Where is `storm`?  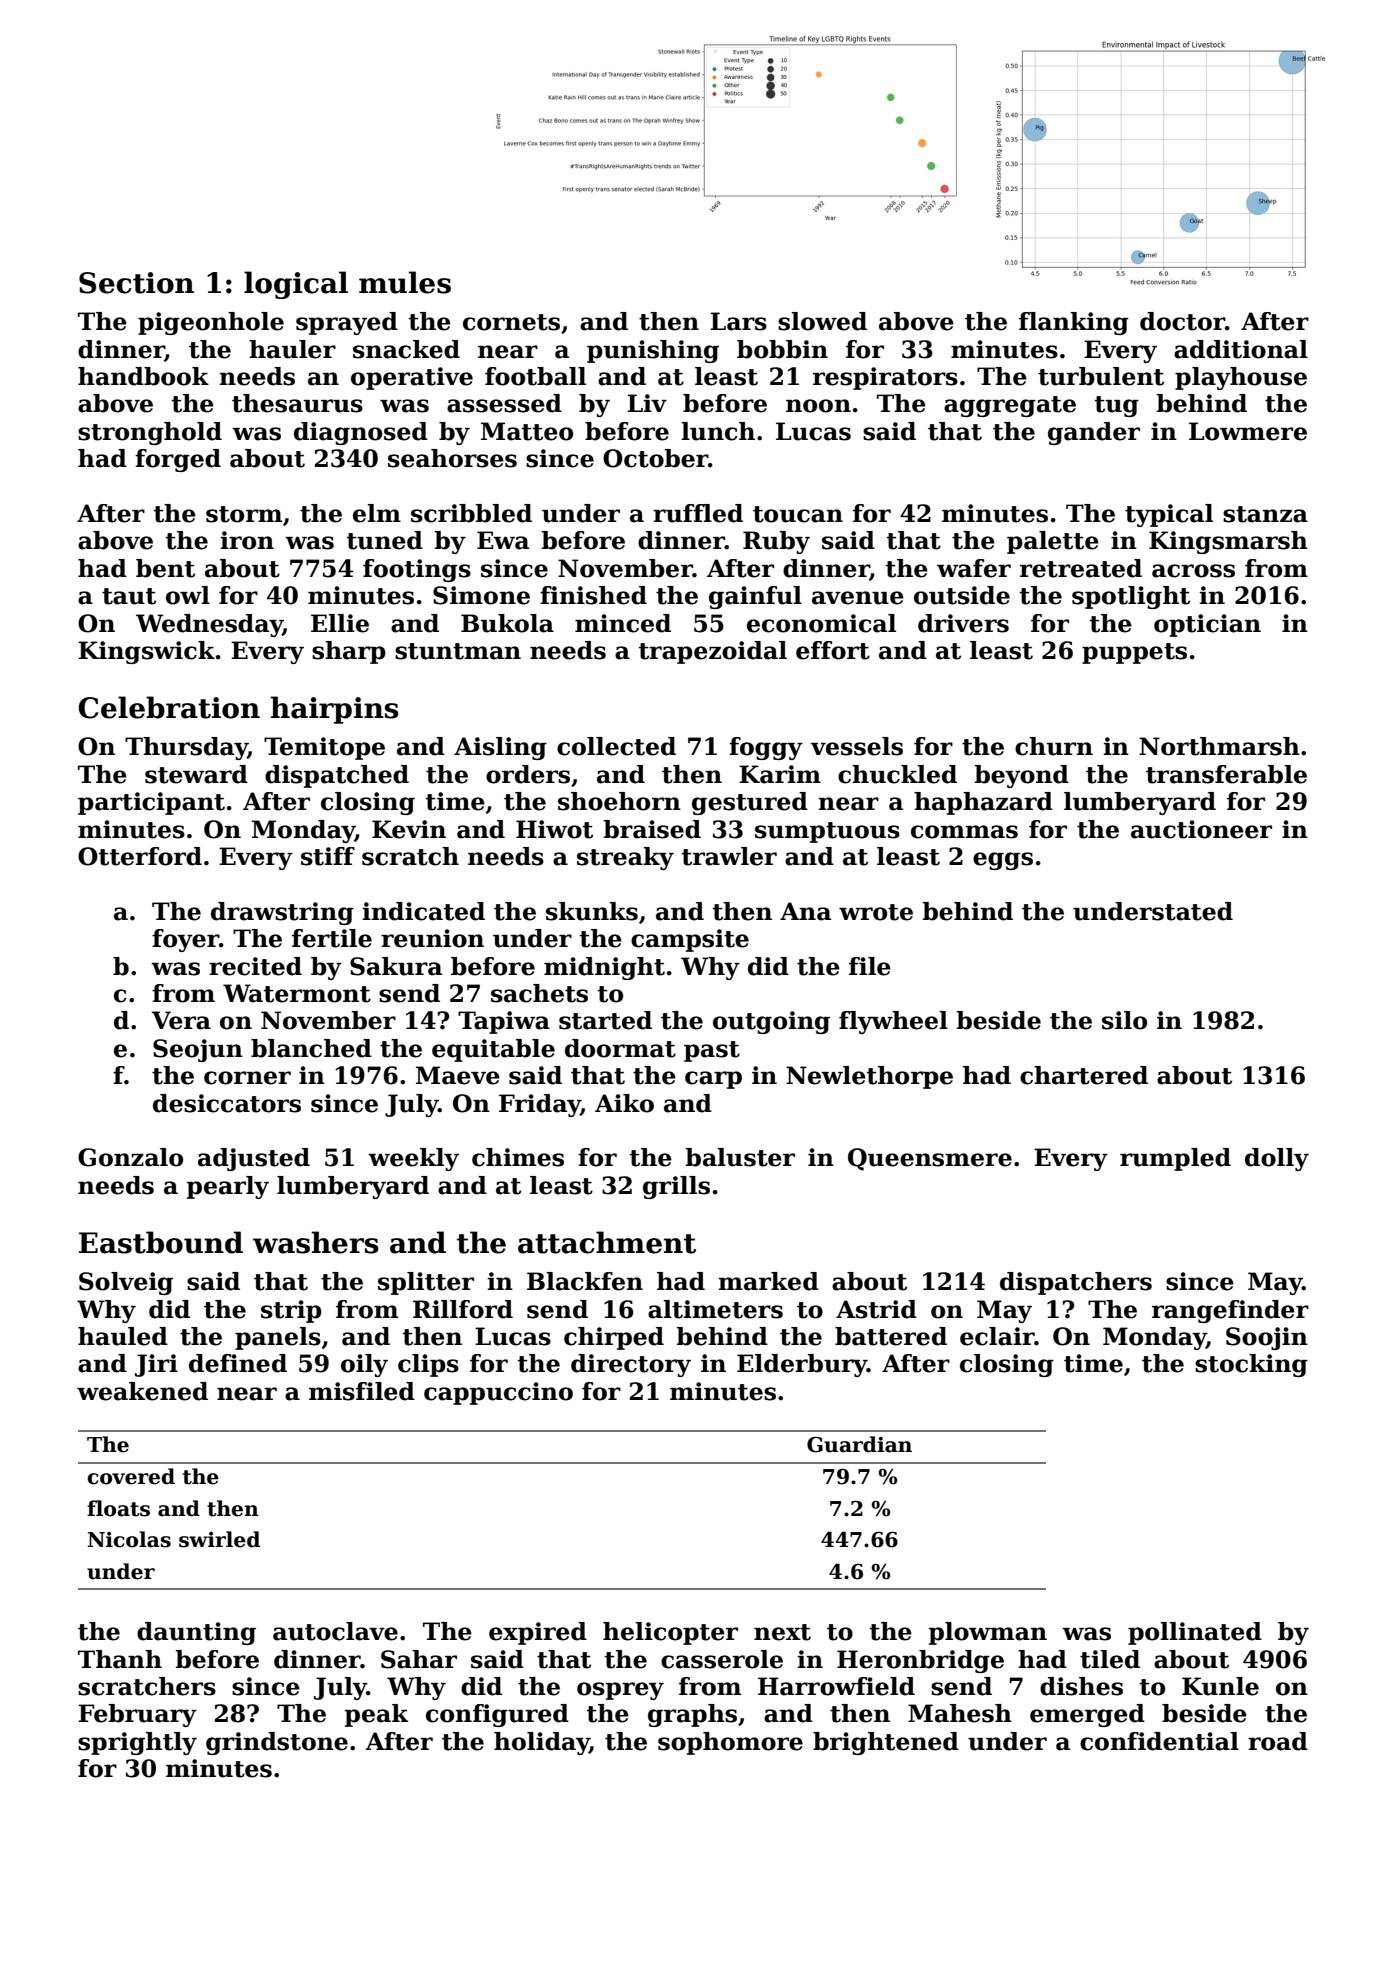
storm is located at coordinates (244, 514).
